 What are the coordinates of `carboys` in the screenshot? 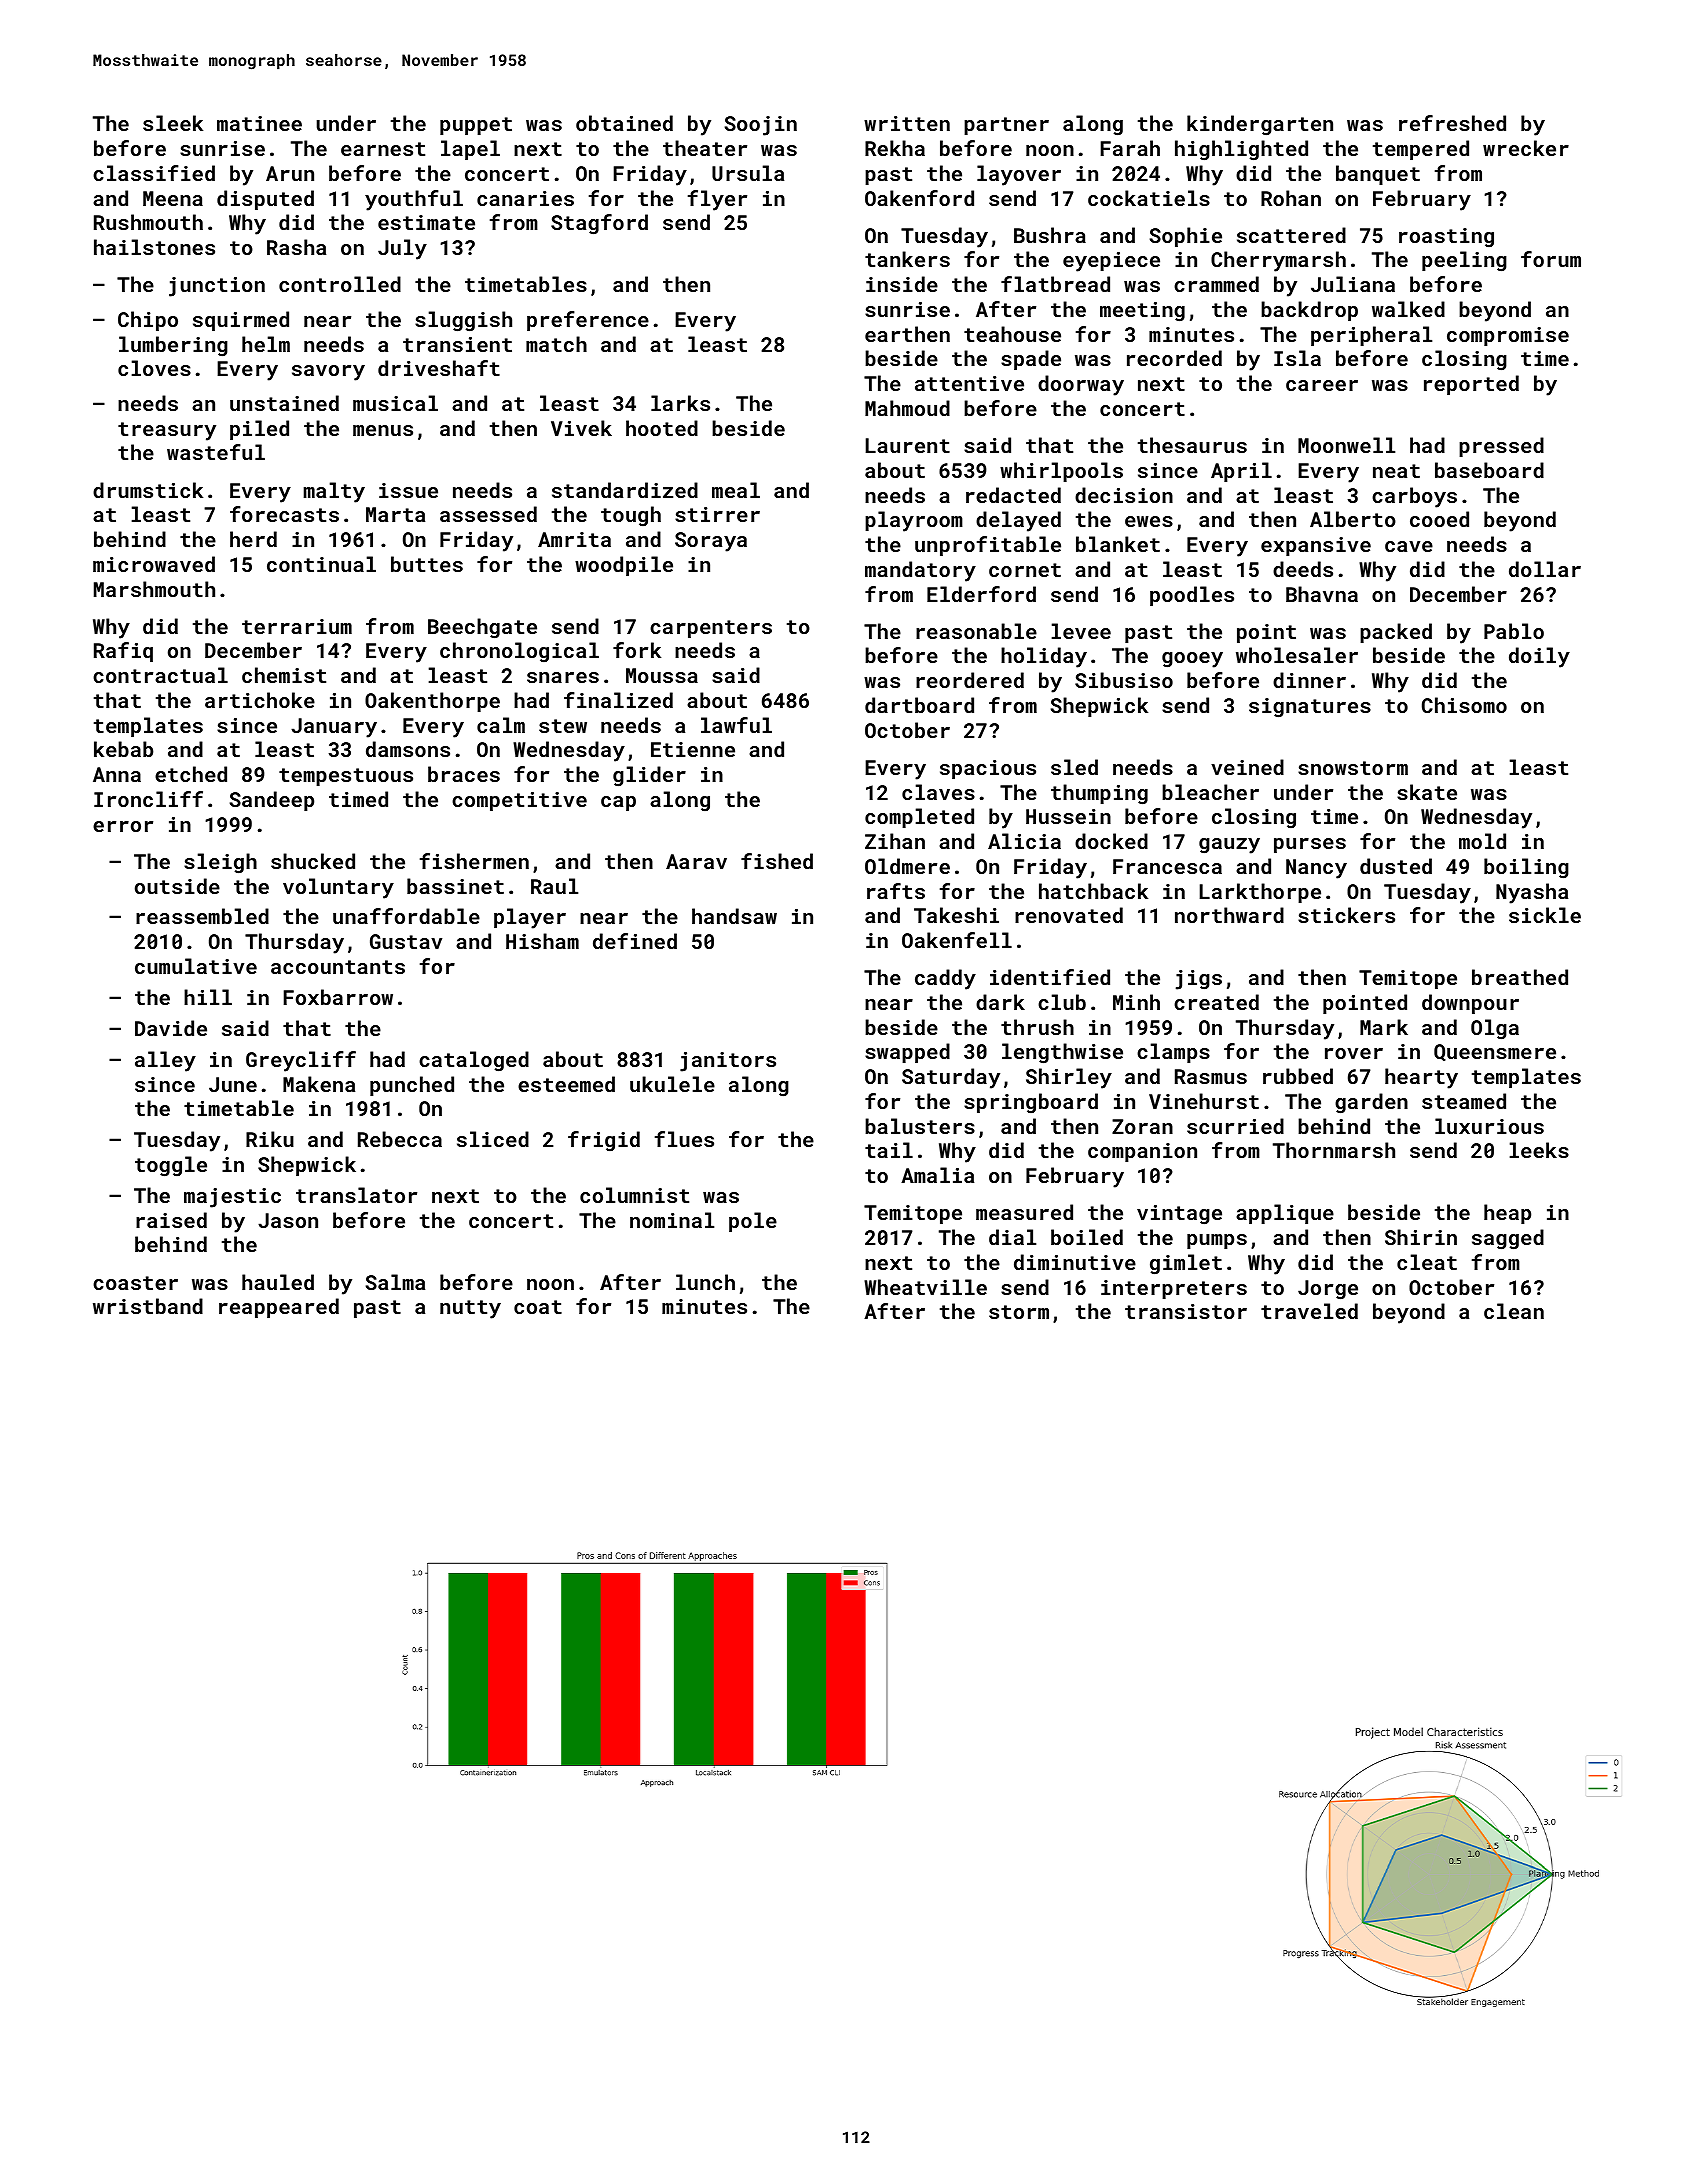 It's located at (1414, 497).
